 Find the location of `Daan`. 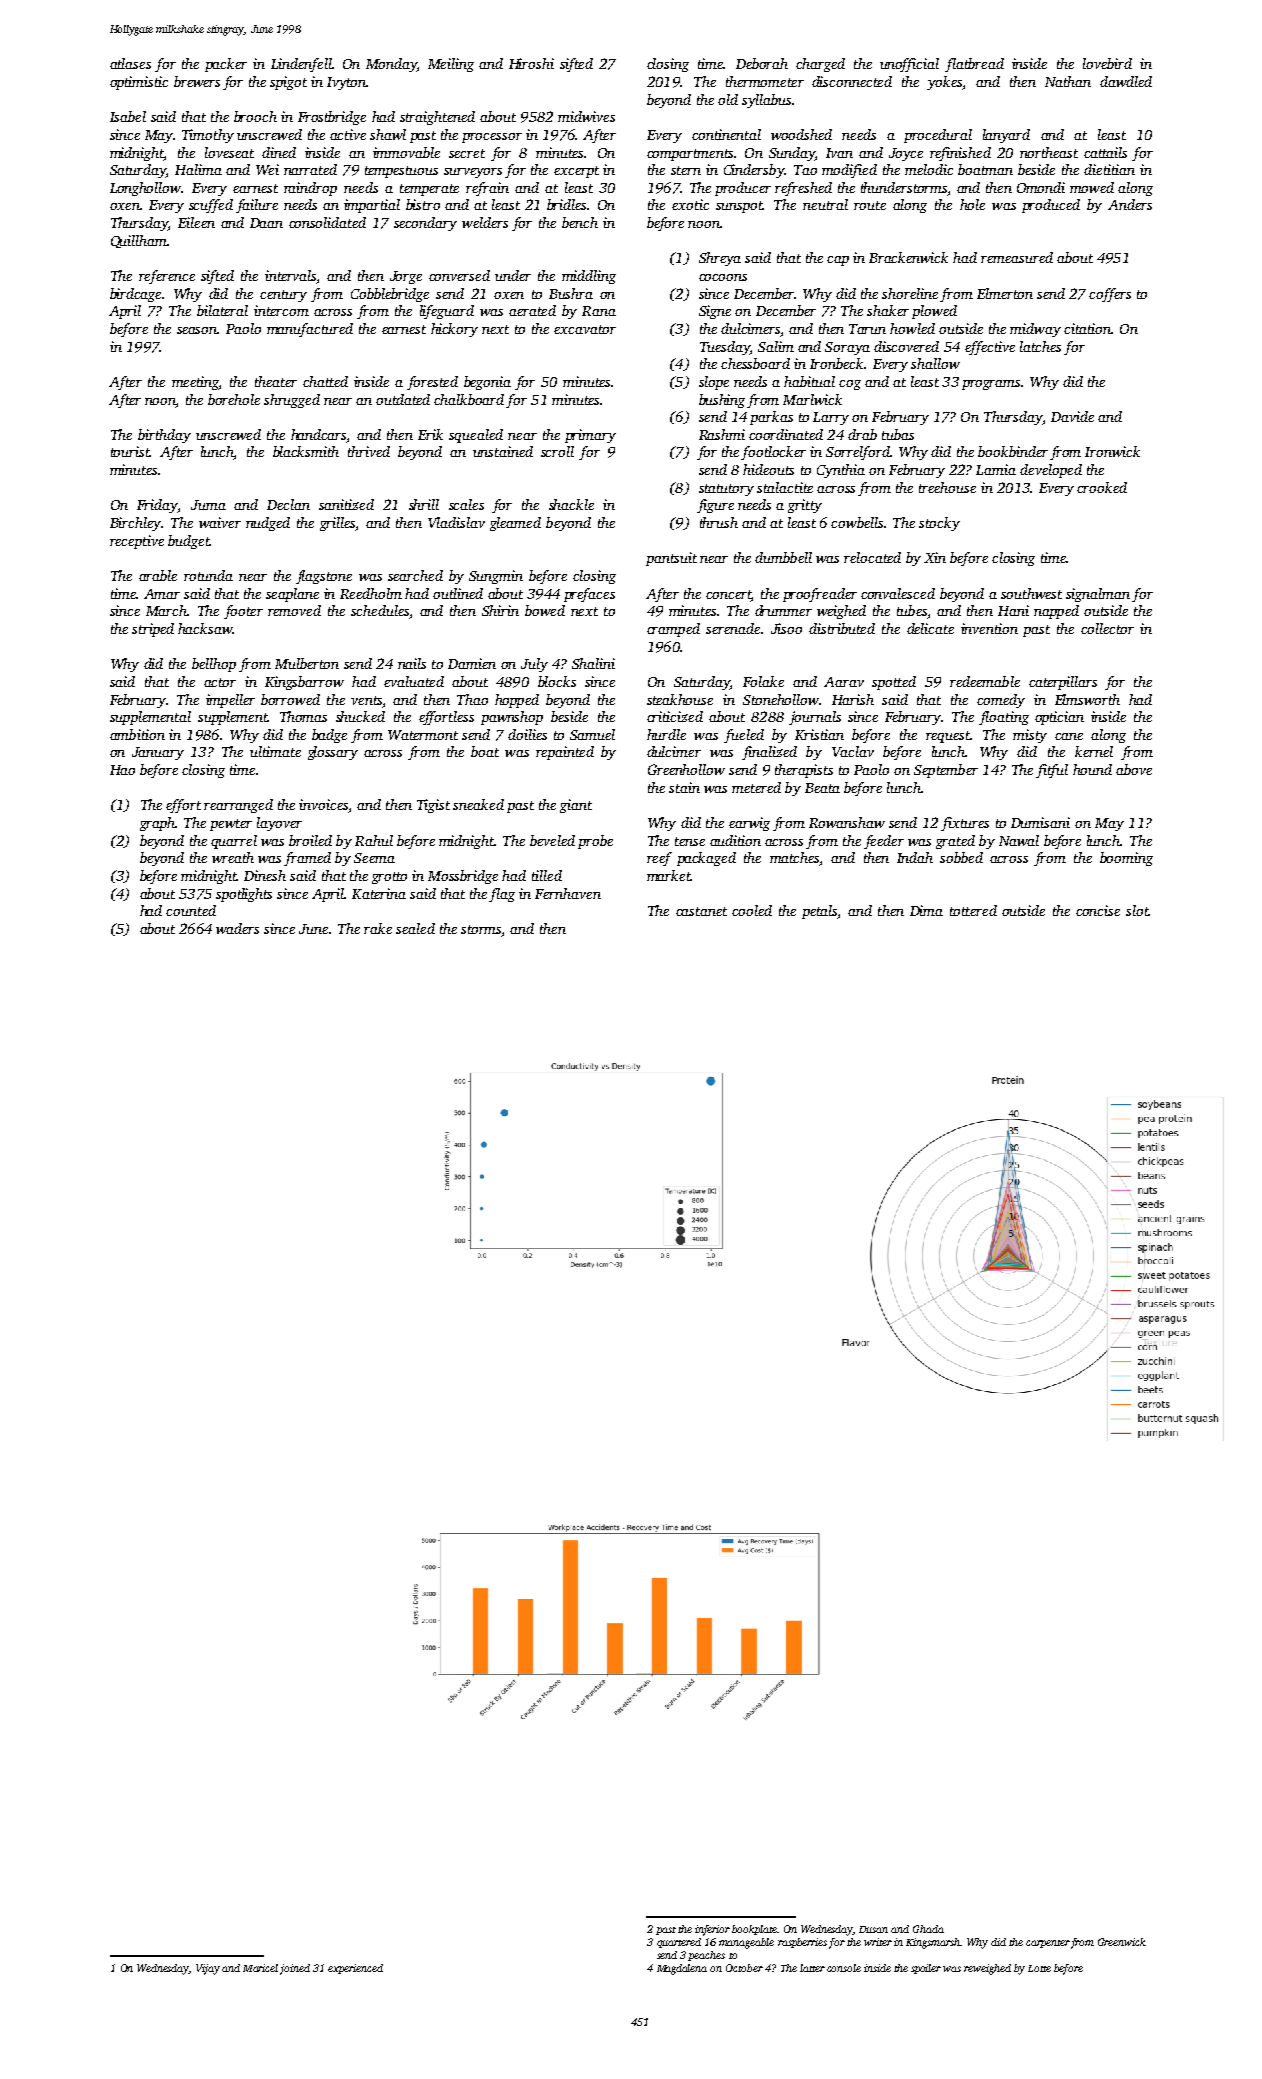

Daan is located at coordinates (266, 223).
